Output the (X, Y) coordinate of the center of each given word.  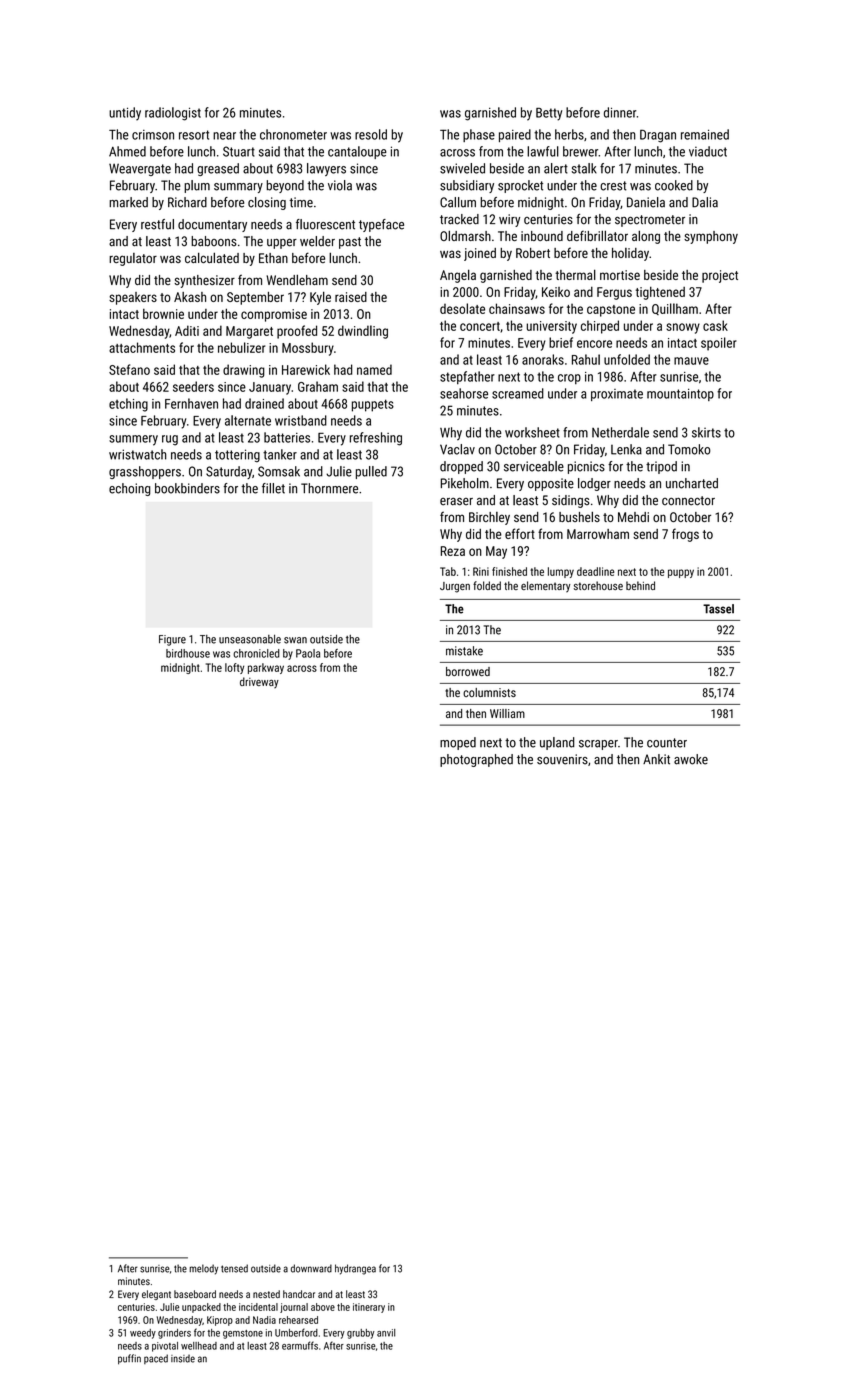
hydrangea (355, 1269)
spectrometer (650, 221)
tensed (234, 1268)
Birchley (489, 518)
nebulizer (241, 347)
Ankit (656, 759)
